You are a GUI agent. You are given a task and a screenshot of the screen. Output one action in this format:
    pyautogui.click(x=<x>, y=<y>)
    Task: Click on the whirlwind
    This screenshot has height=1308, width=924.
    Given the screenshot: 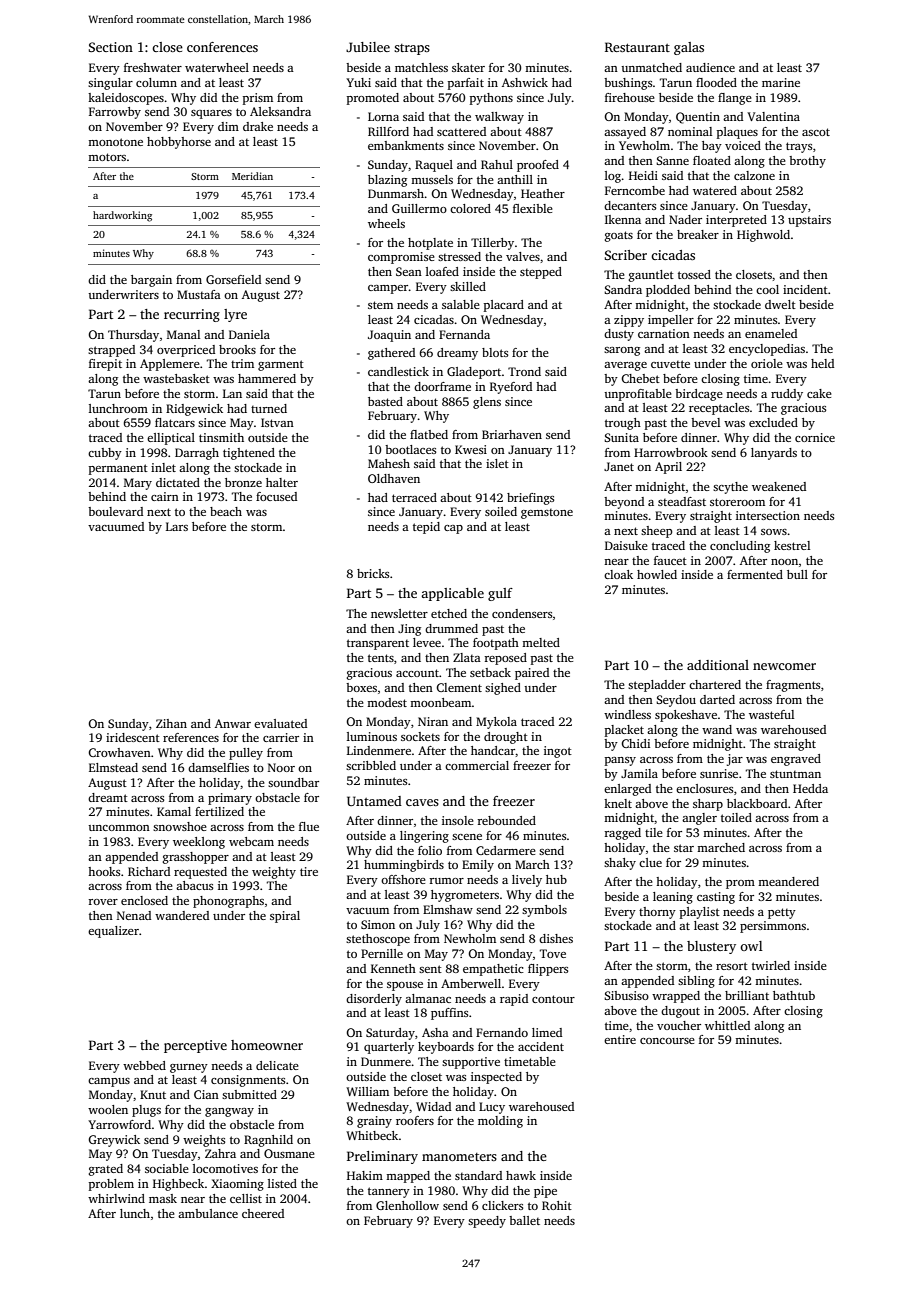 What is the action you would take?
    pyautogui.click(x=116, y=1198)
